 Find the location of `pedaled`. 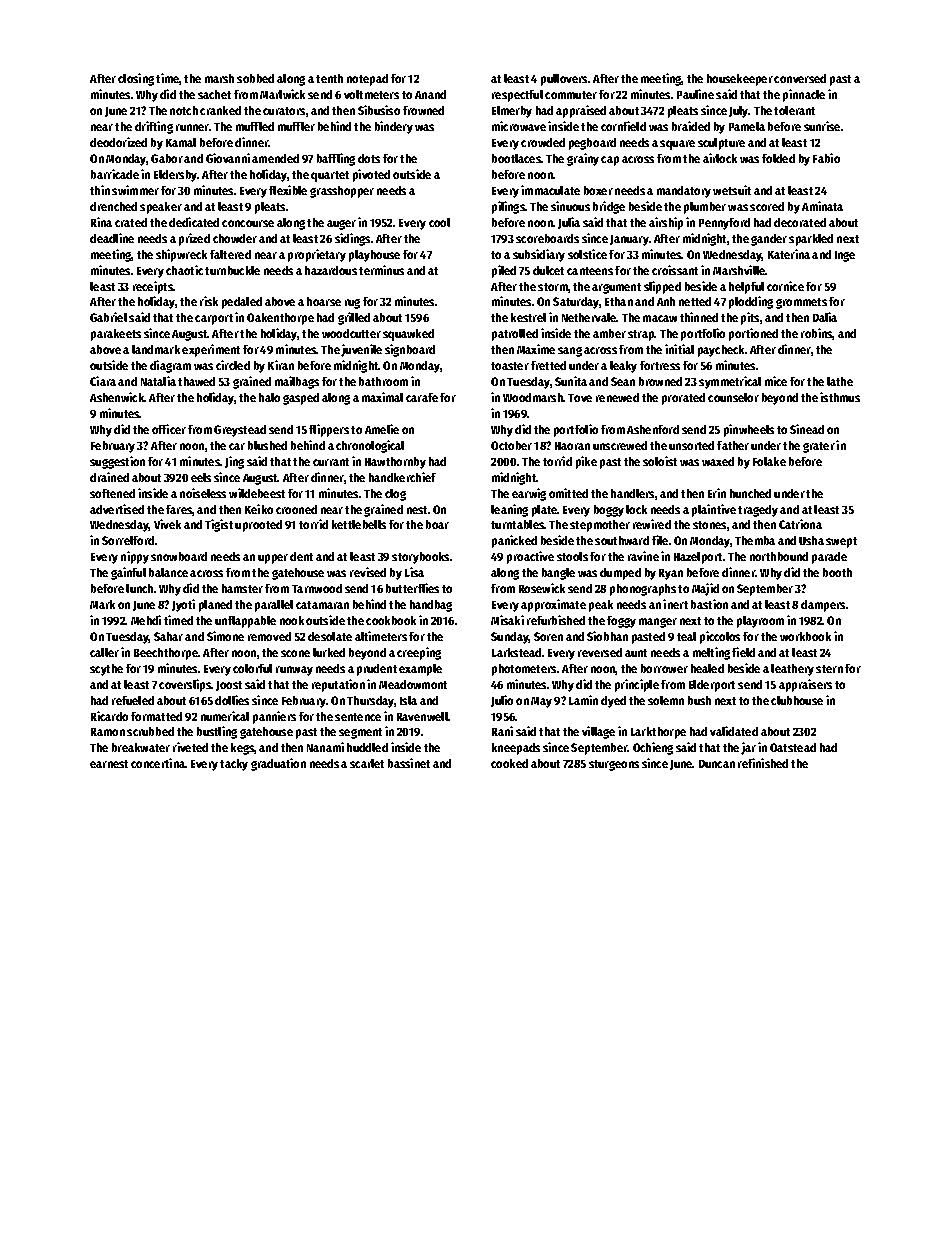

pedaled is located at coordinates (242, 303).
